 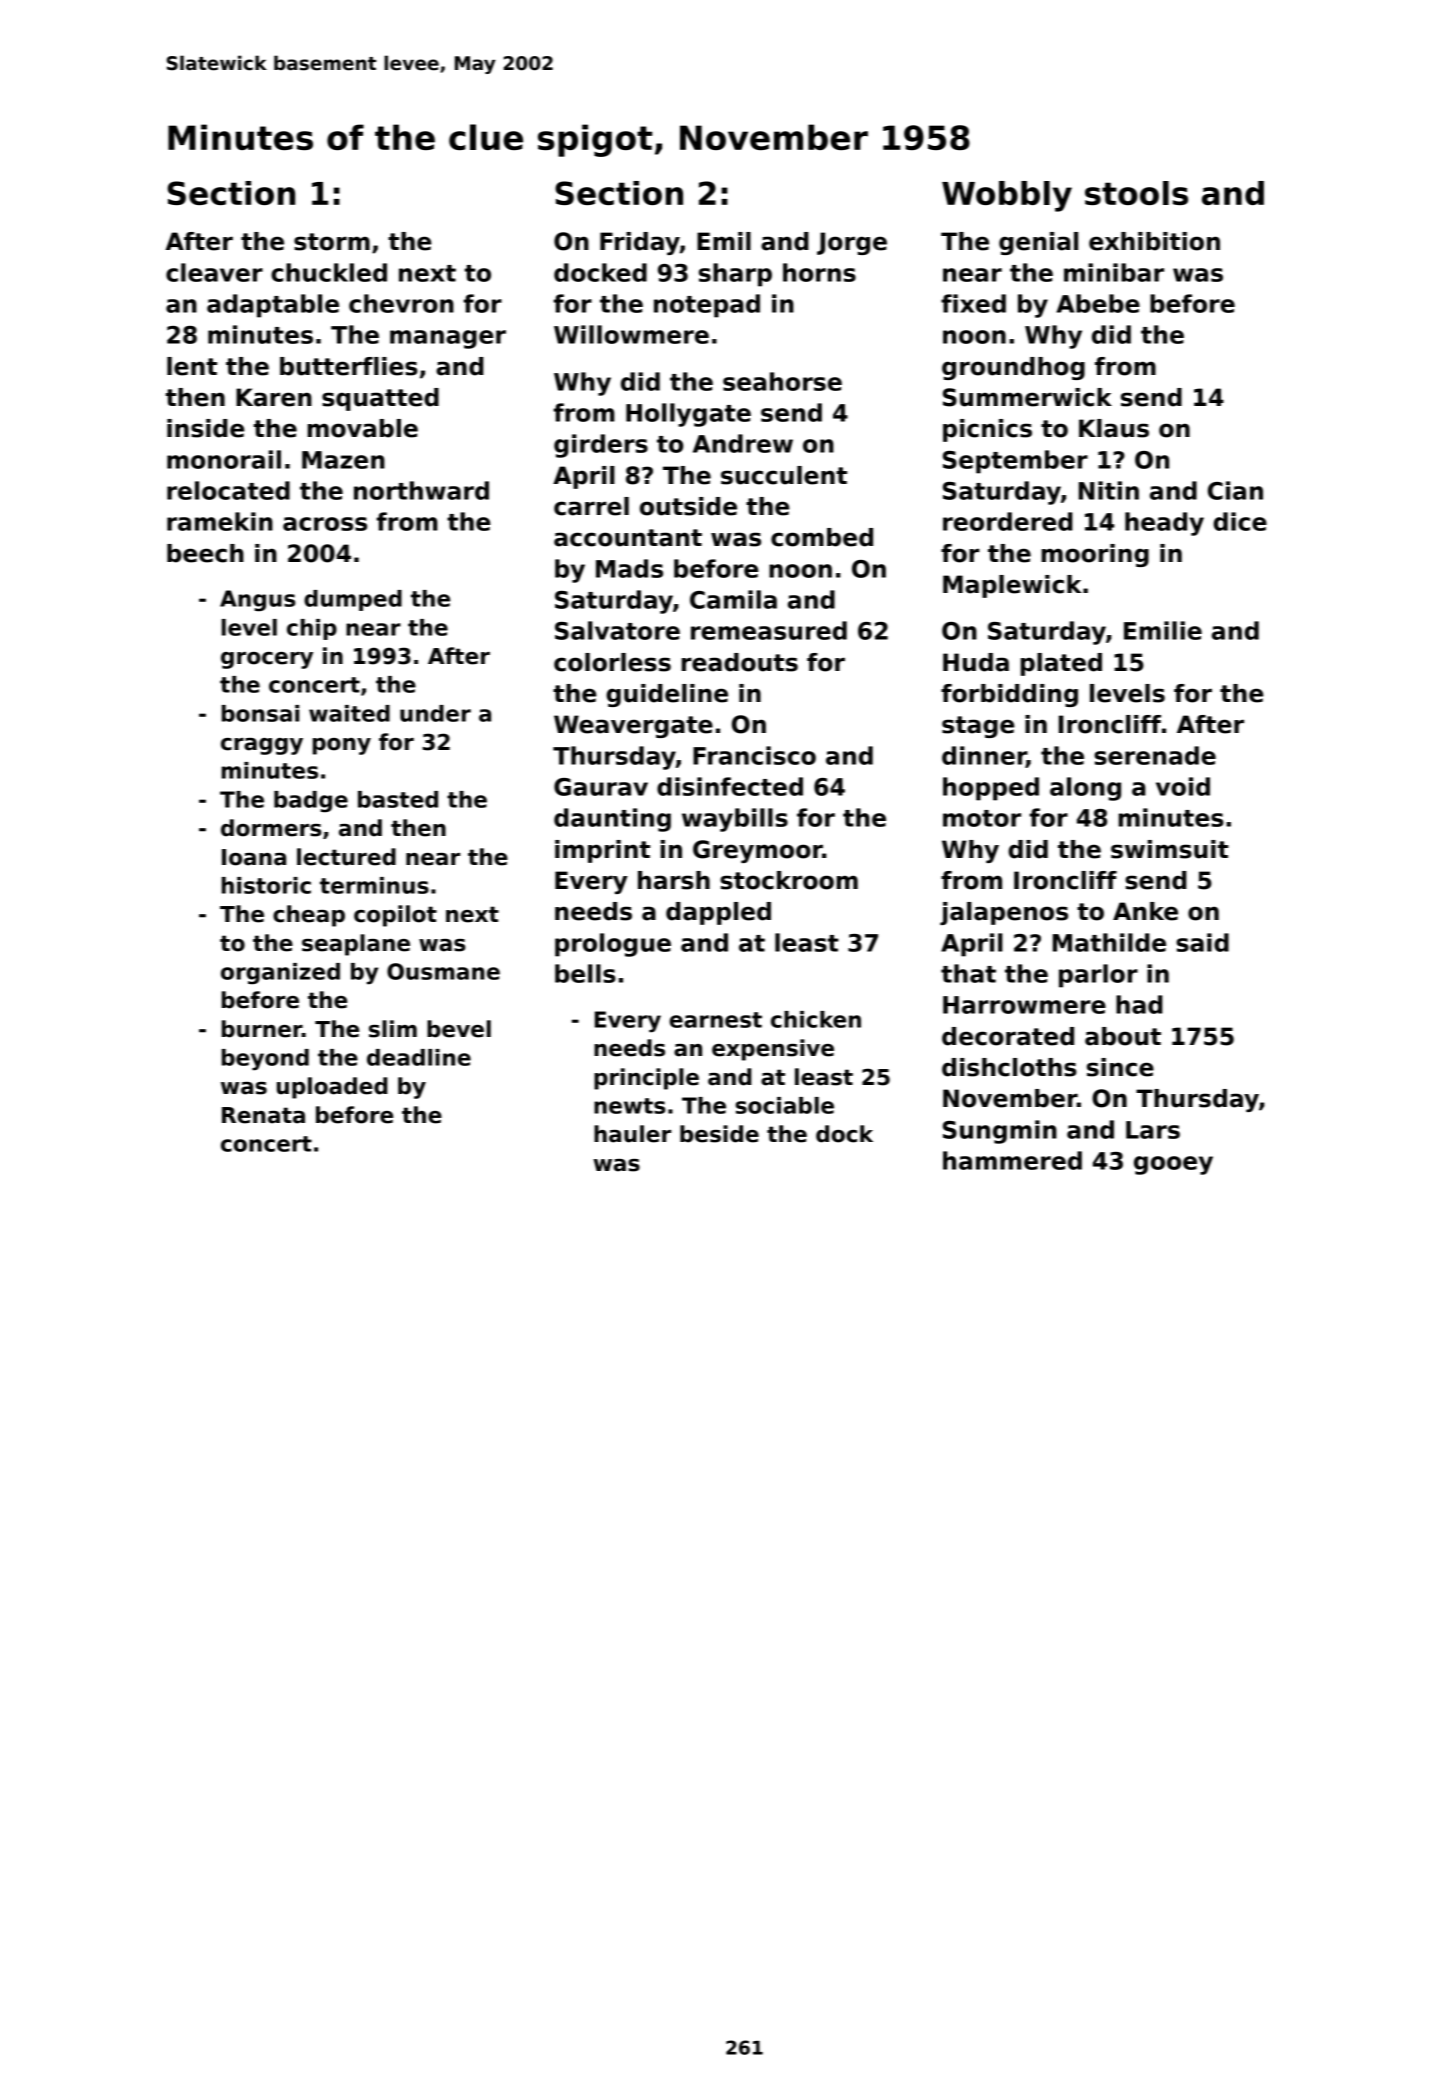 I want to click on storm, so click(x=332, y=242).
